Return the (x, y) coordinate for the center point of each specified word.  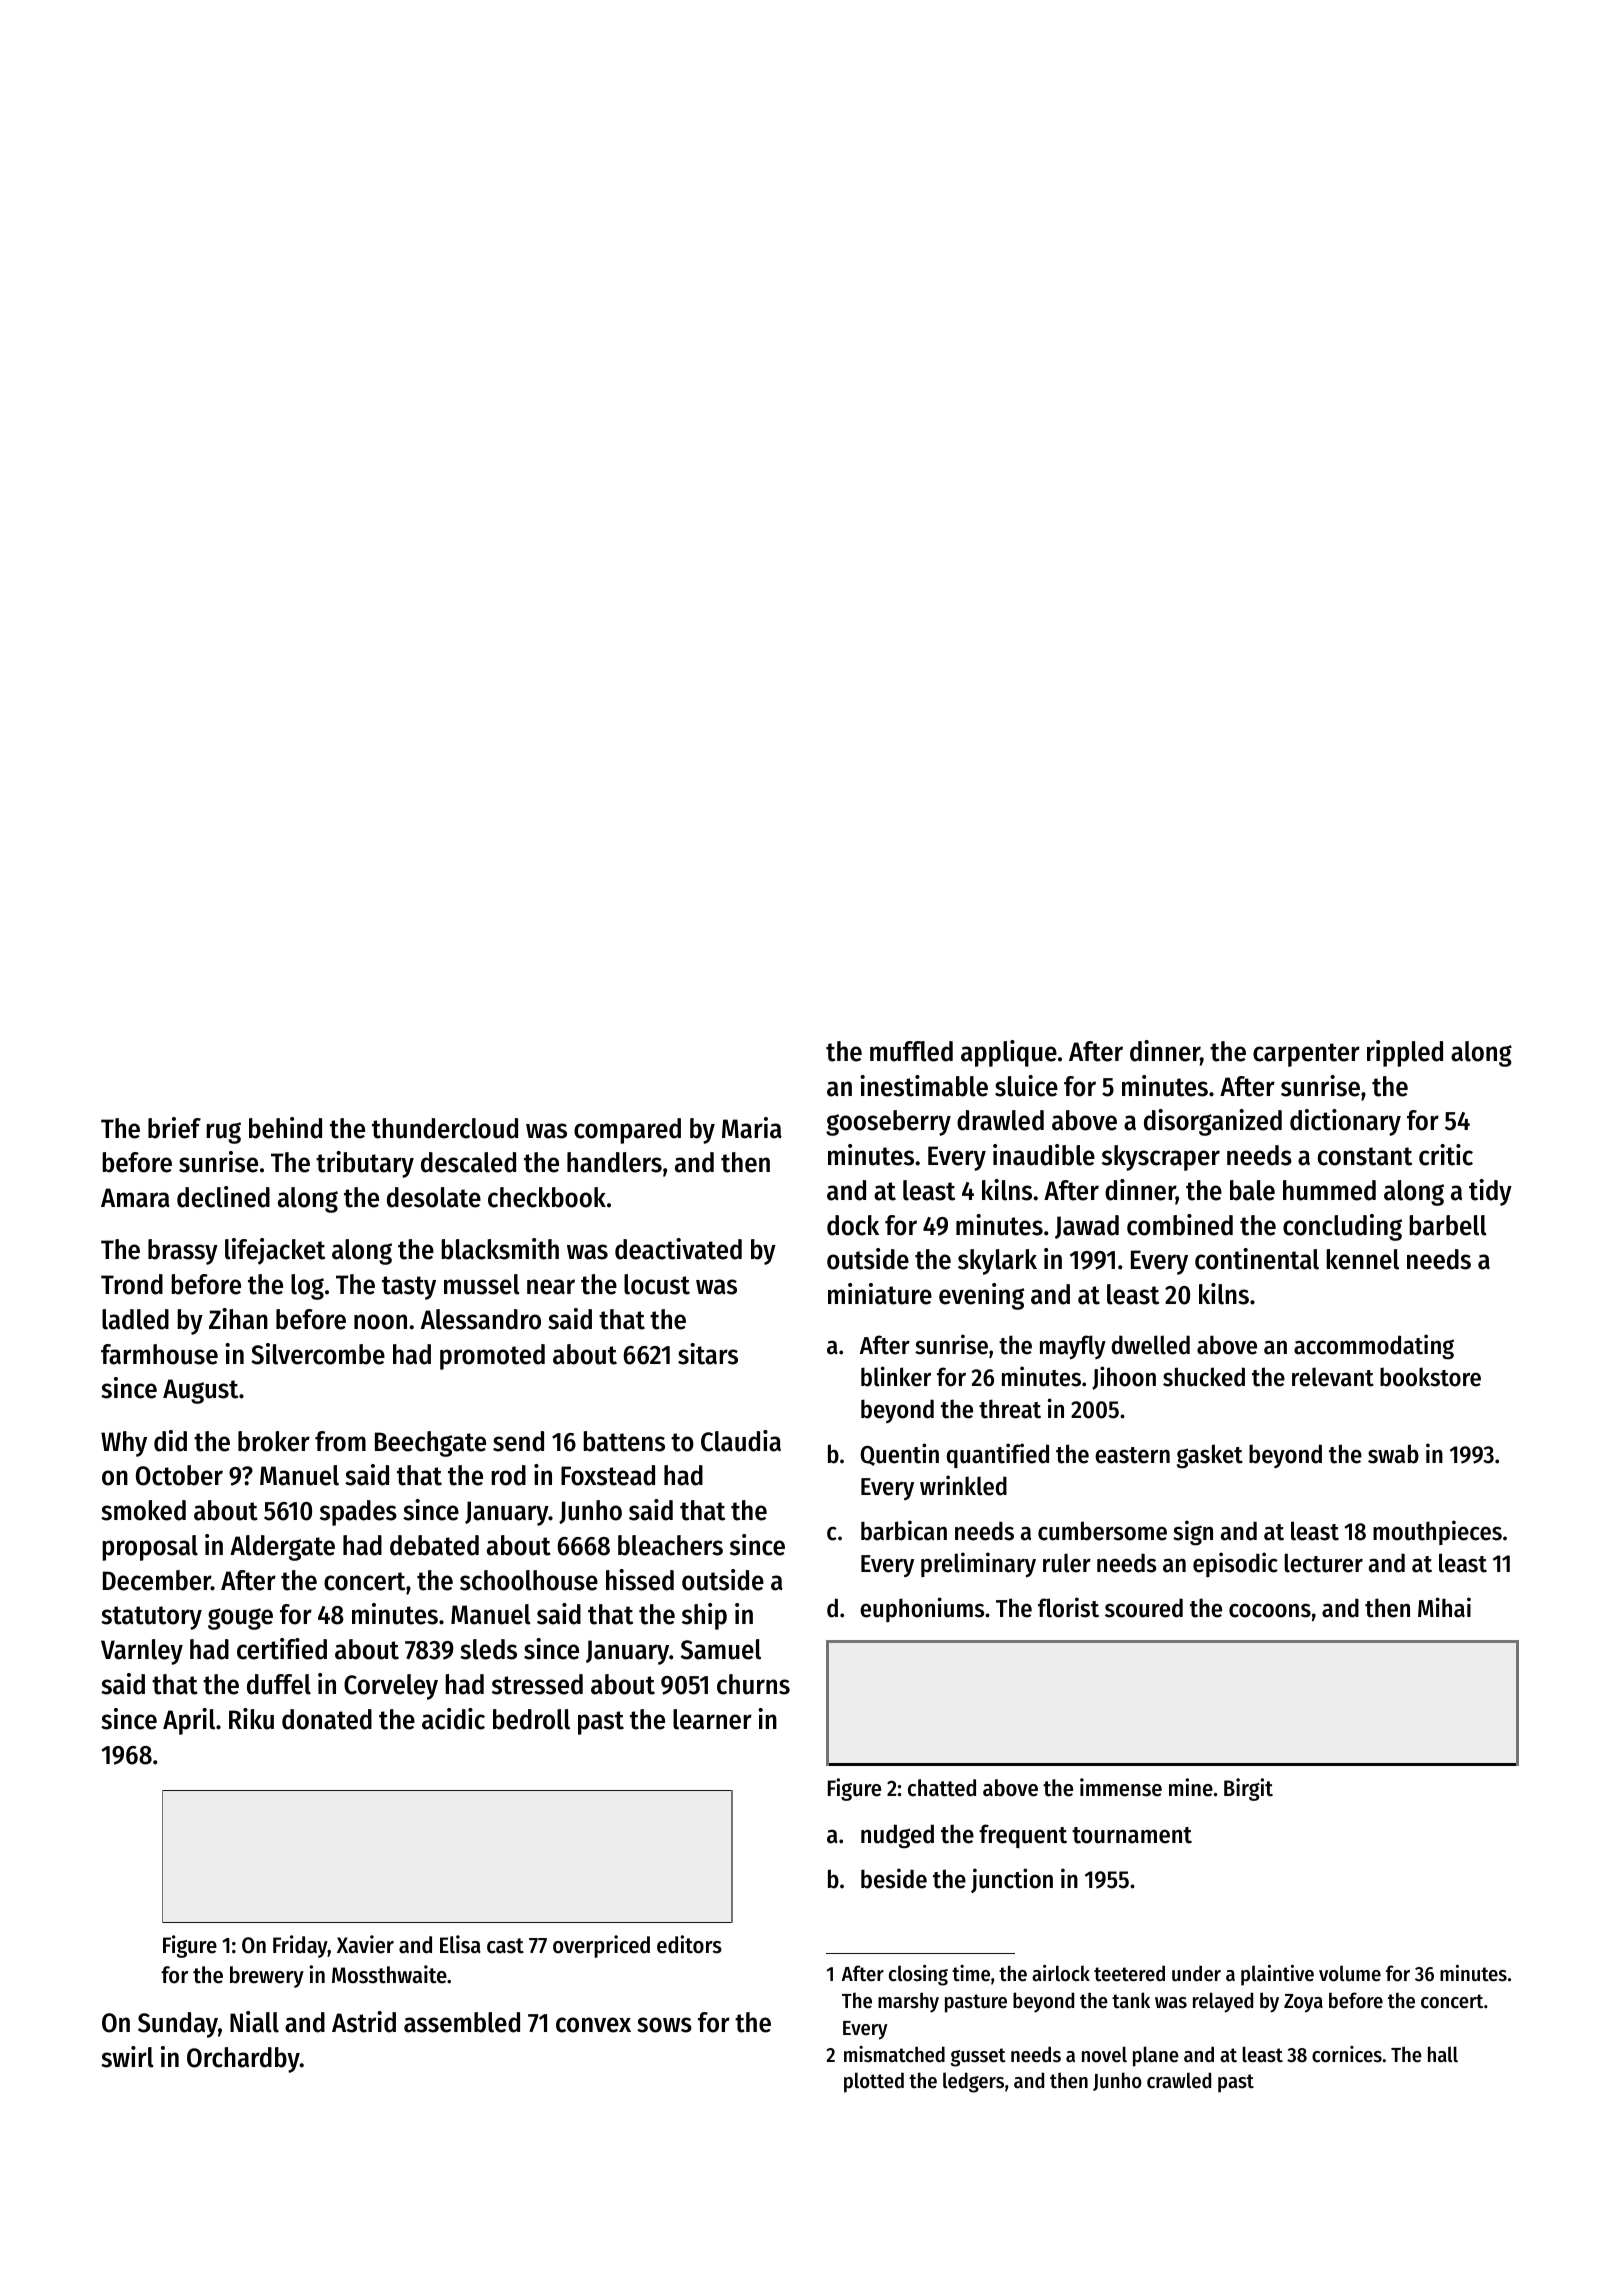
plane (1156, 2056)
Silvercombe (318, 1354)
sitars (708, 1354)
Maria (752, 1128)
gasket (1210, 1456)
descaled (468, 1162)
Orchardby (243, 2060)
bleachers (670, 1545)
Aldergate (282, 1548)
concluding (1342, 1227)
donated (327, 1719)
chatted (942, 1788)
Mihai (1444, 1607)
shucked (1204, 1377)
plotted (874, 2082)
